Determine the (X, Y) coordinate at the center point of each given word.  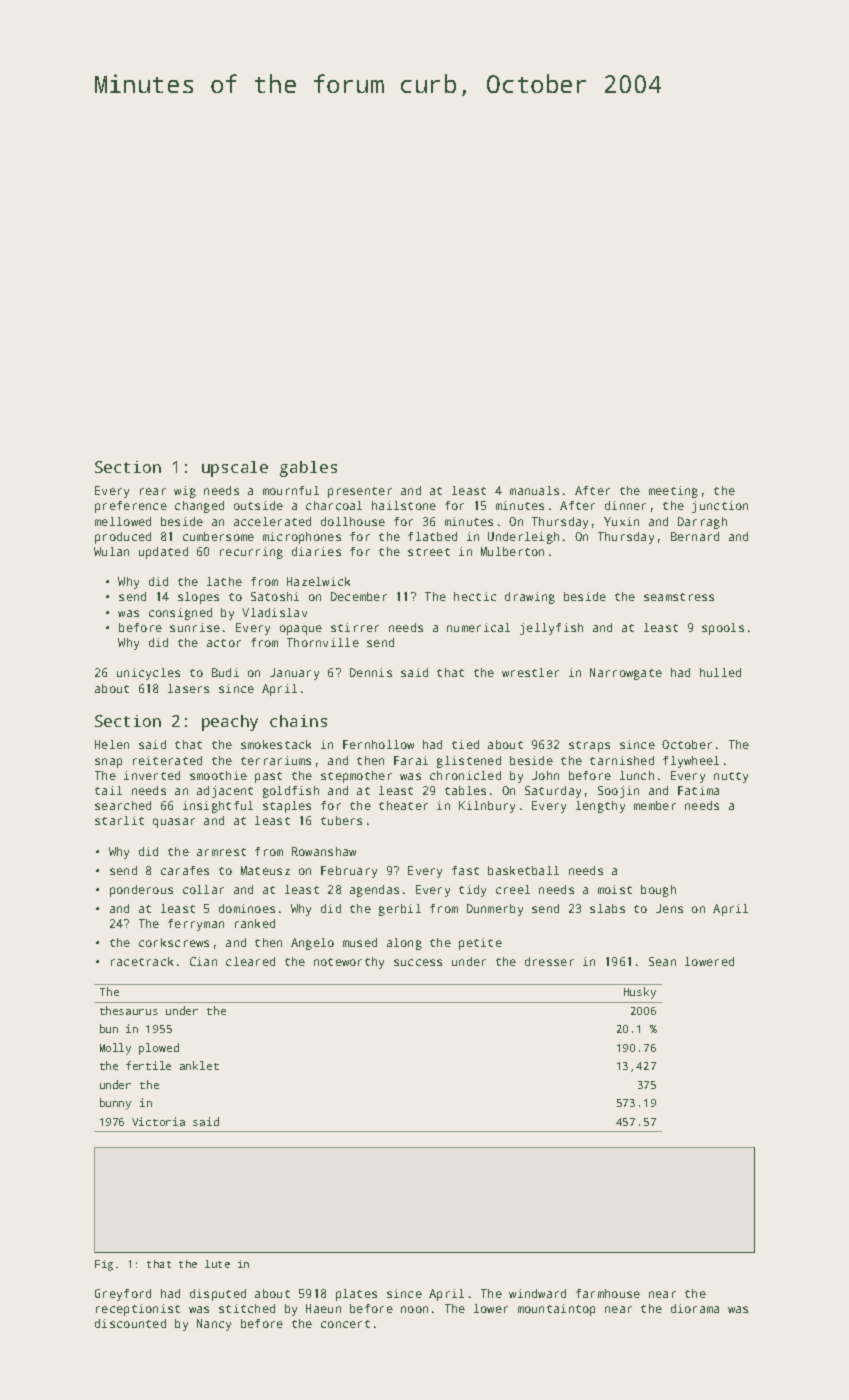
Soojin (618, 792)
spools (723, 629)
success (418, 962)
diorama (695, 1308)
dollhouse (353, 521)
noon (414, 1309)
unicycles (148, 674)
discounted (130, 1323)
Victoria (158, 1121)
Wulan (111, 551)
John (545, 775)
